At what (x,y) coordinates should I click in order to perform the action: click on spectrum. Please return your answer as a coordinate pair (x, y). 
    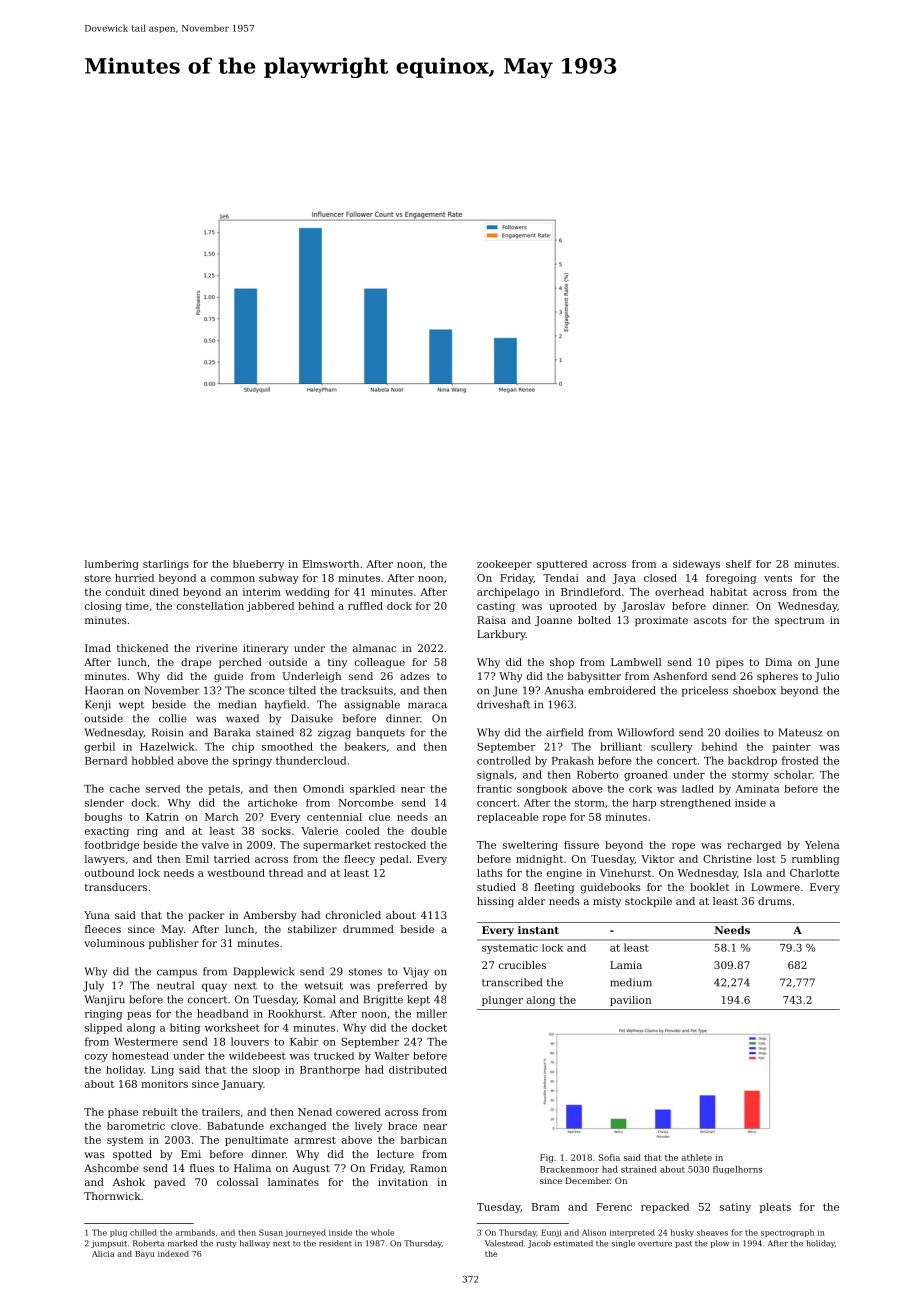
    Looking at the image, I should click on (799, 621).
